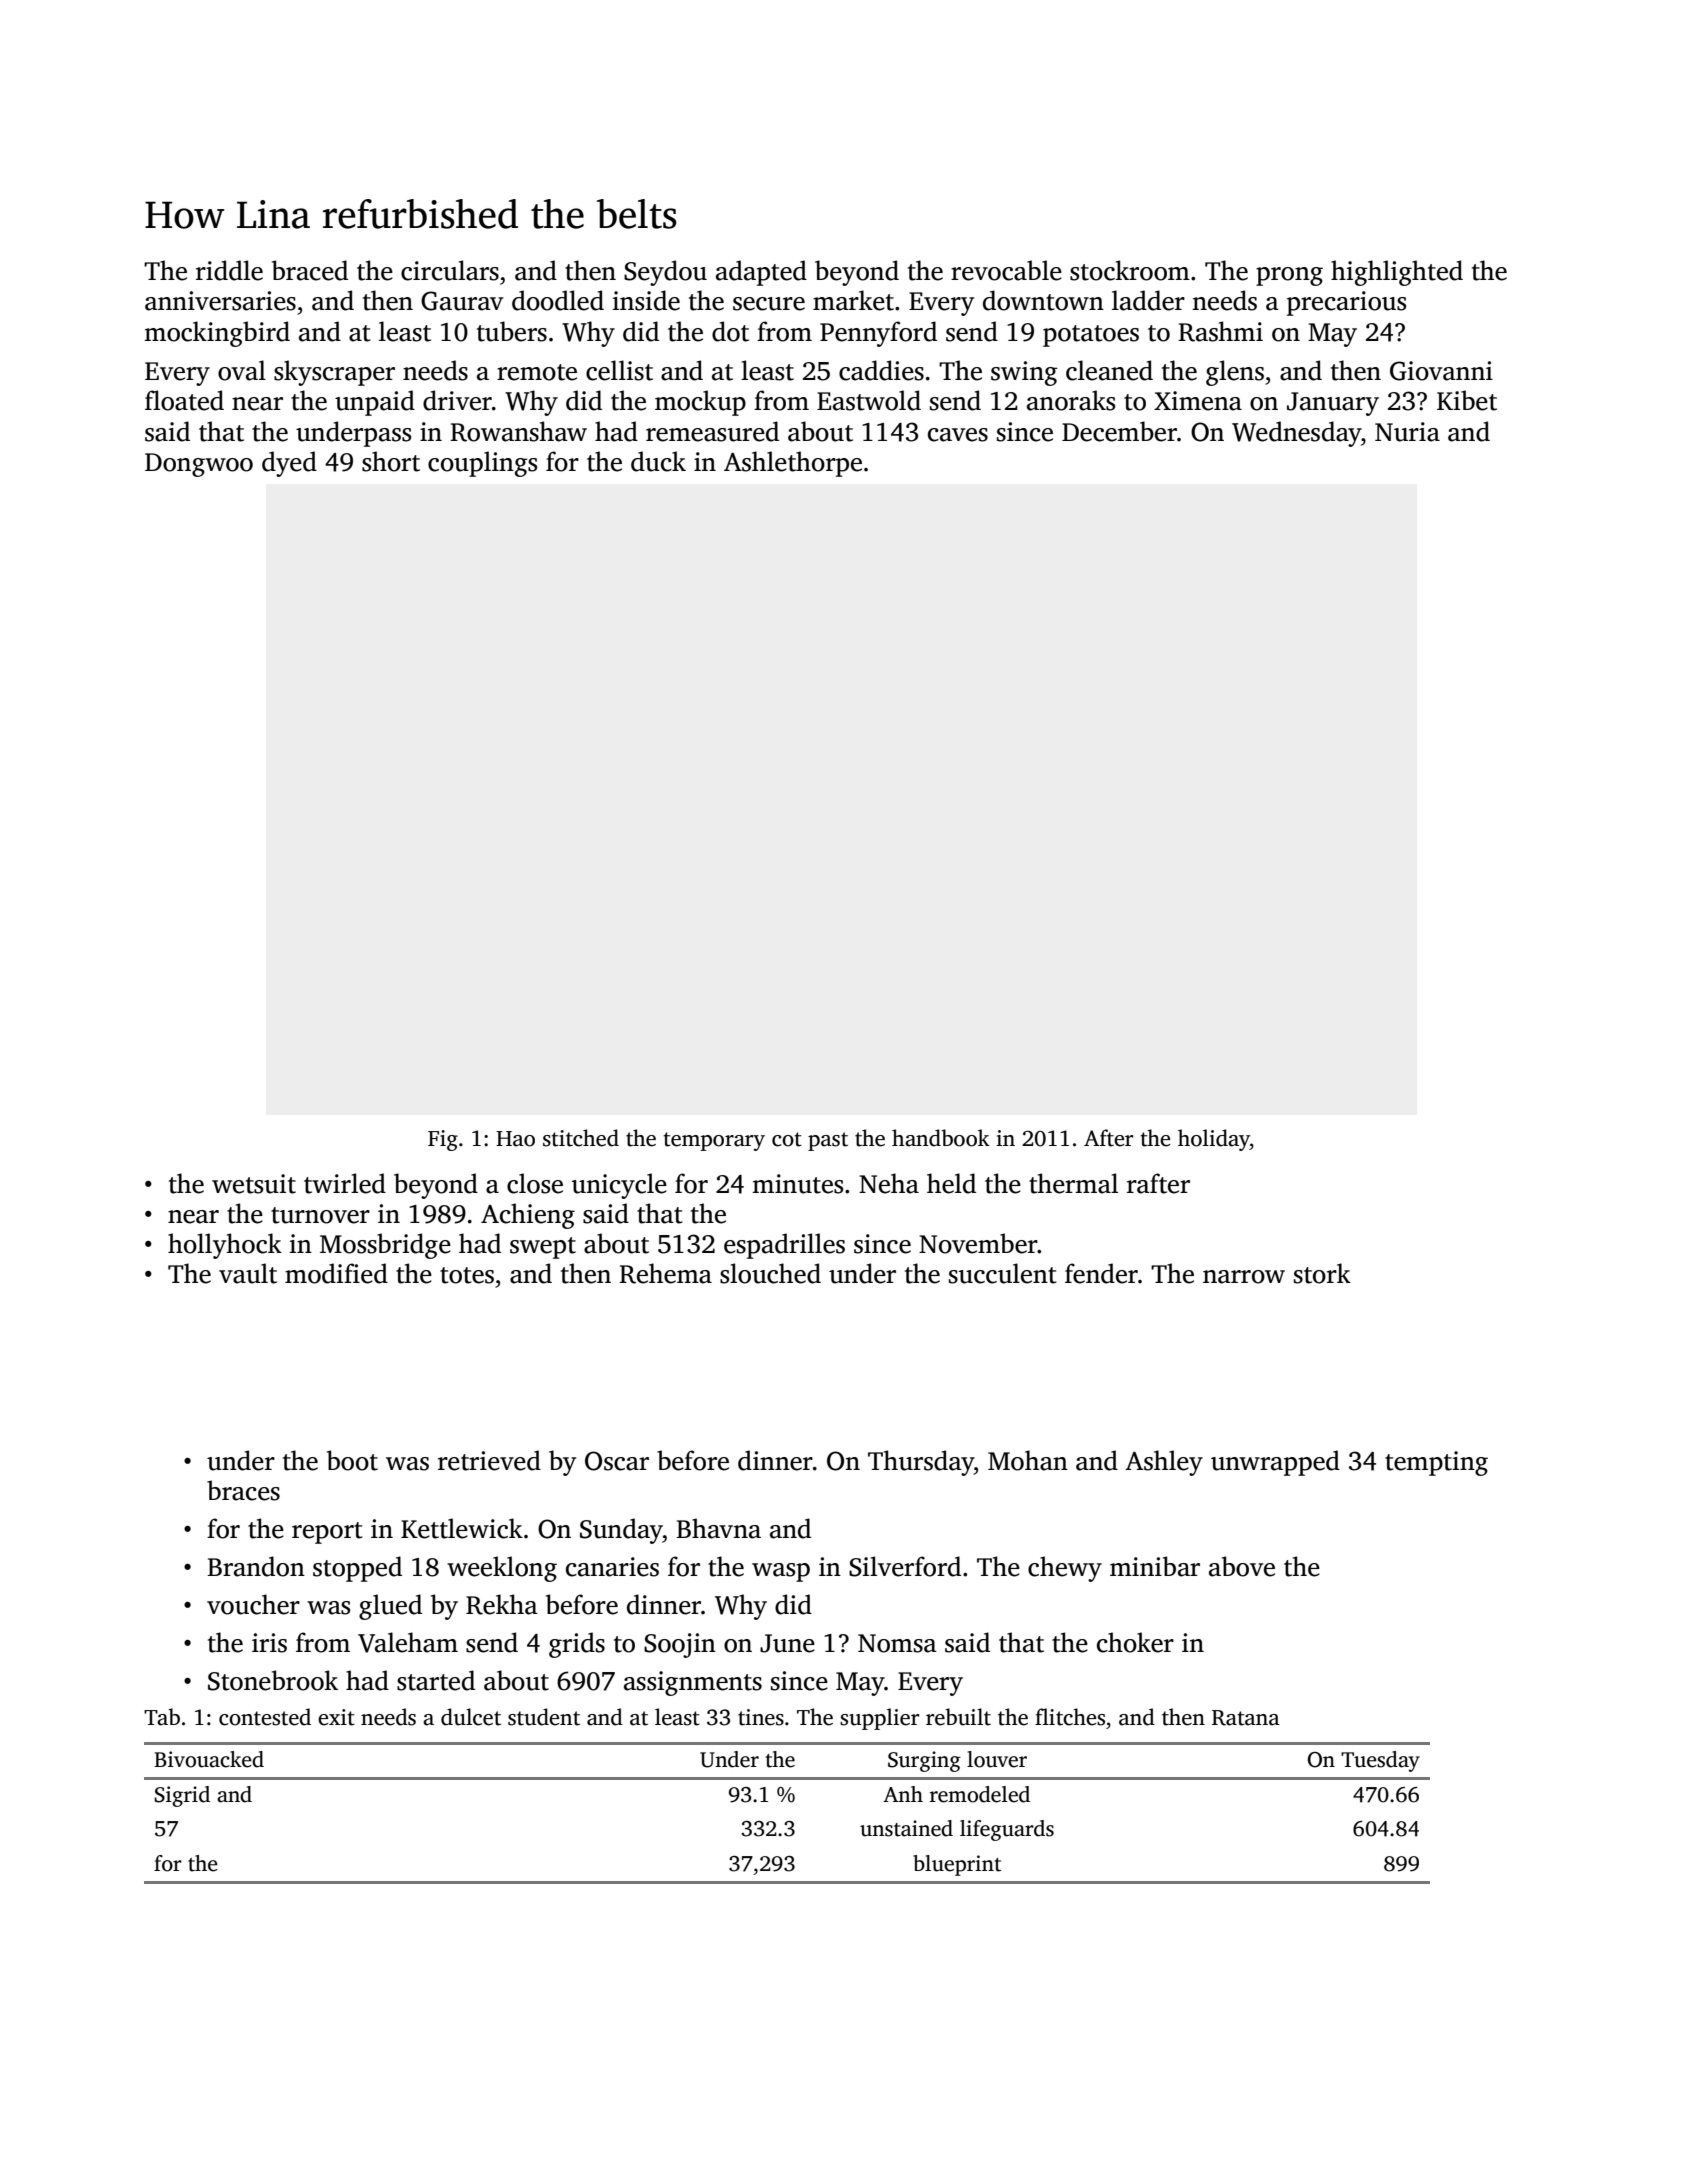 The height and width of the image is (2178, 1683). What do you see at coordinates (1214, 1140) in the image?
I see `holiday` at bounding box center [1214, 1140].
